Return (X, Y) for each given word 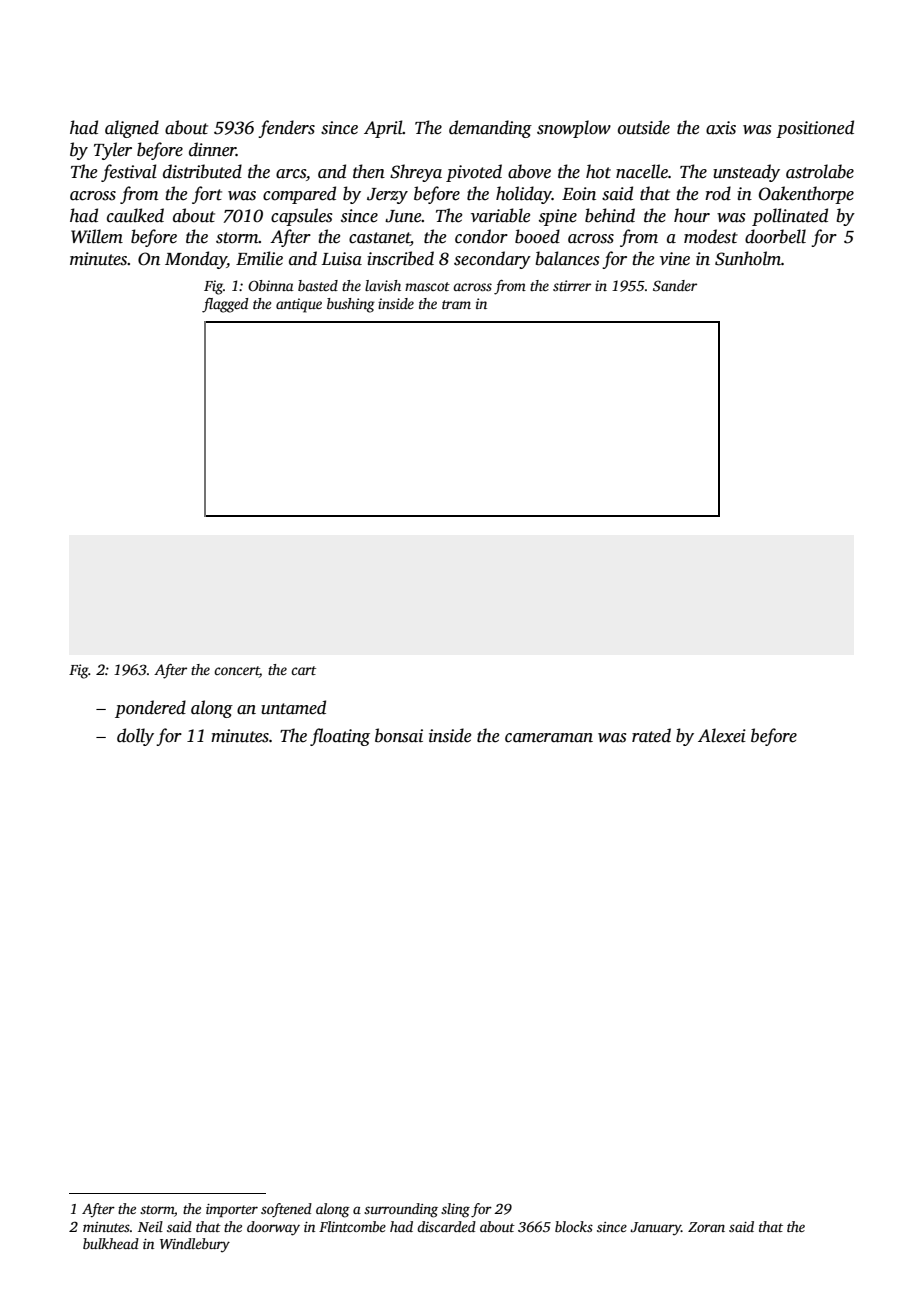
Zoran (706, 1227)
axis (721, 128)
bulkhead (111, 1243)
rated (651, 735)
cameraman (549, 738)
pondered (150, 709)
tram (456, 304)
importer (232, 1210)
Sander (675, 285)
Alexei (722, 735)
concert (237, 672)
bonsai (399, 735)
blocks (574, 1226)
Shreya (416, 173)
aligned (132, 129)
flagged (225, 305)
